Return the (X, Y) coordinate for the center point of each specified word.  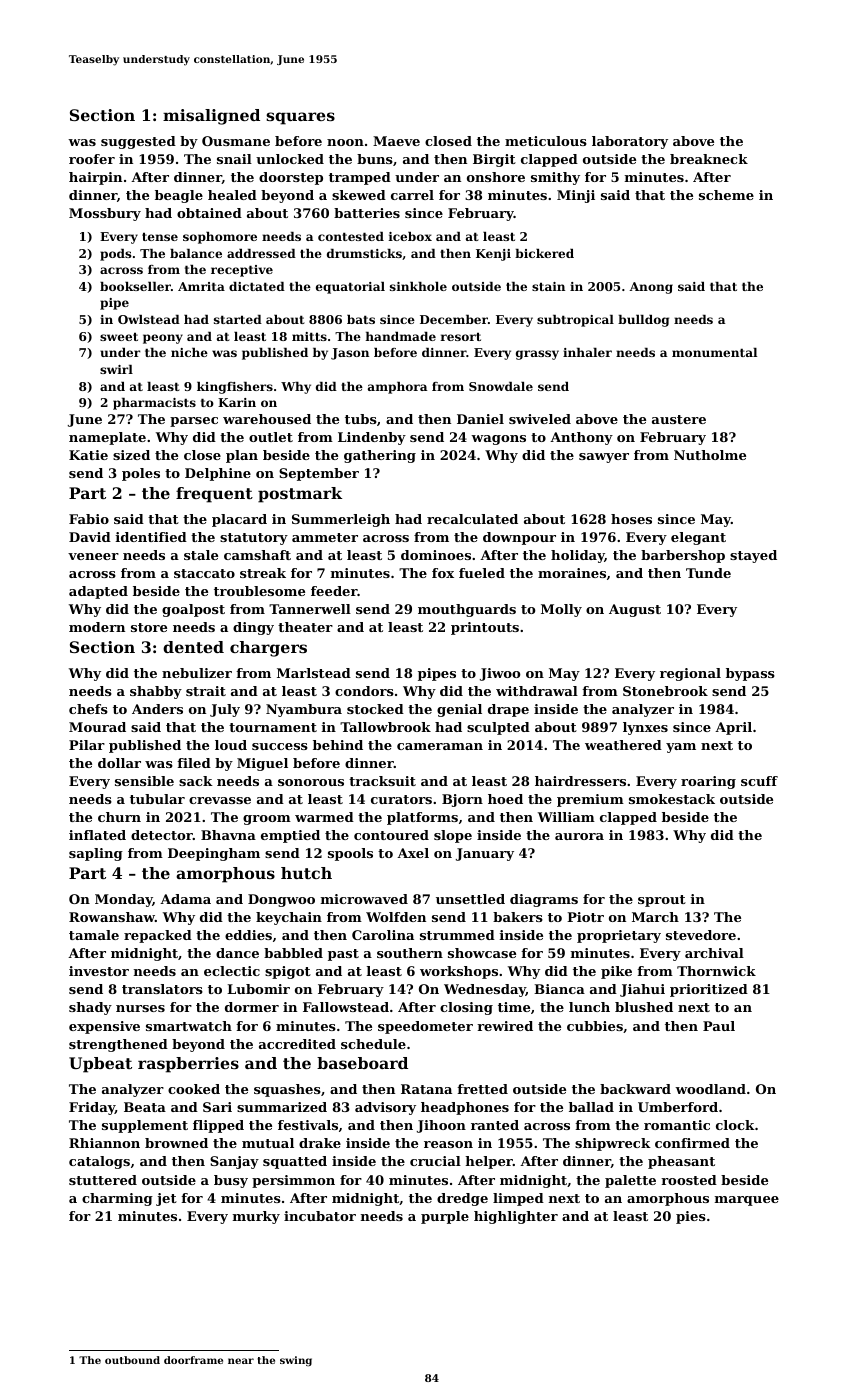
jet (166, 1199)
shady (90, 1008)
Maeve (396, 141)
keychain (289, 918)
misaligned (211, 117)
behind (338, 745)
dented (193, 647)
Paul (719, 1026)
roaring (708, 782)
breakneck (709, 159)
